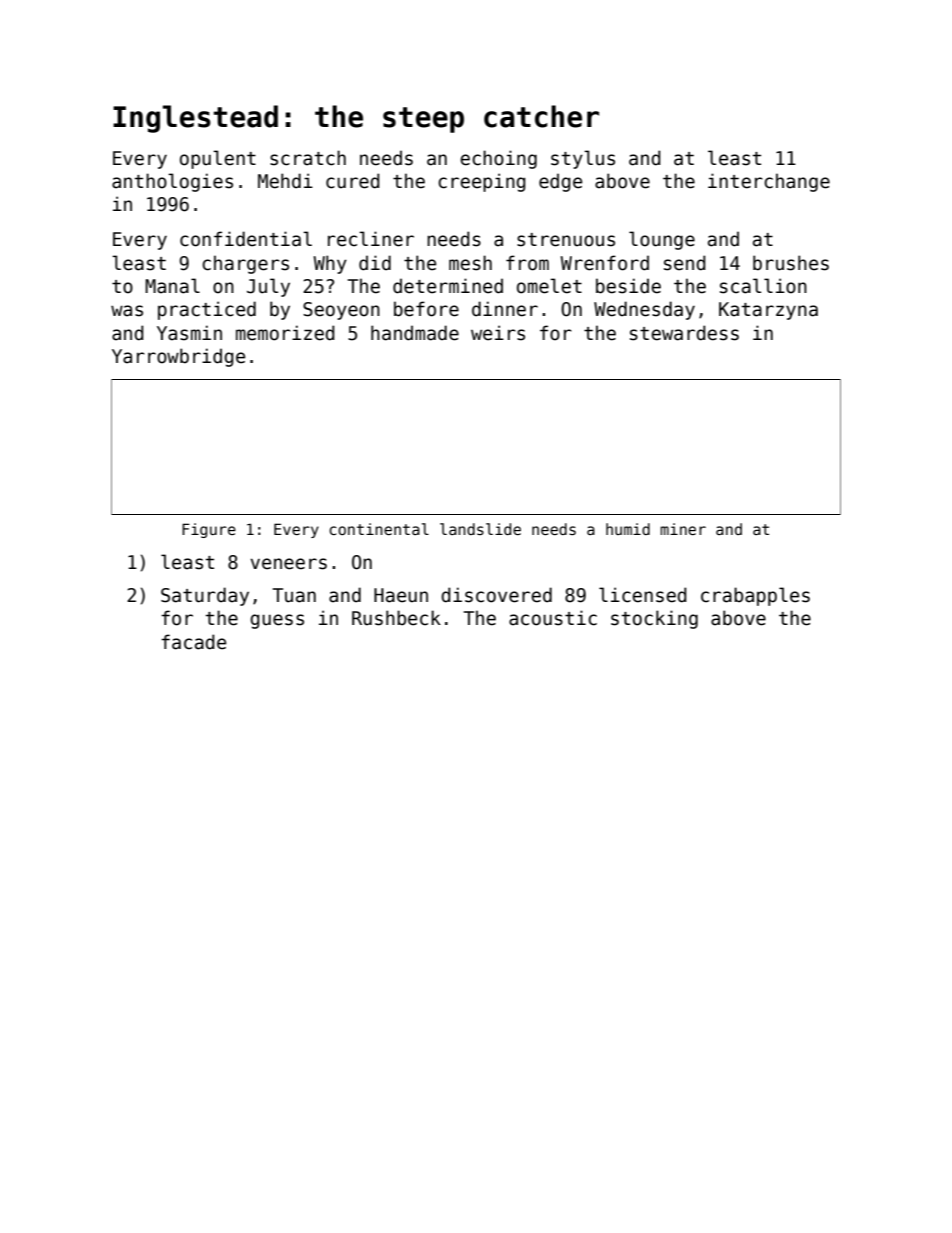 This page has height=1233, width=952. I want to click on facade, so click(193, 642).
